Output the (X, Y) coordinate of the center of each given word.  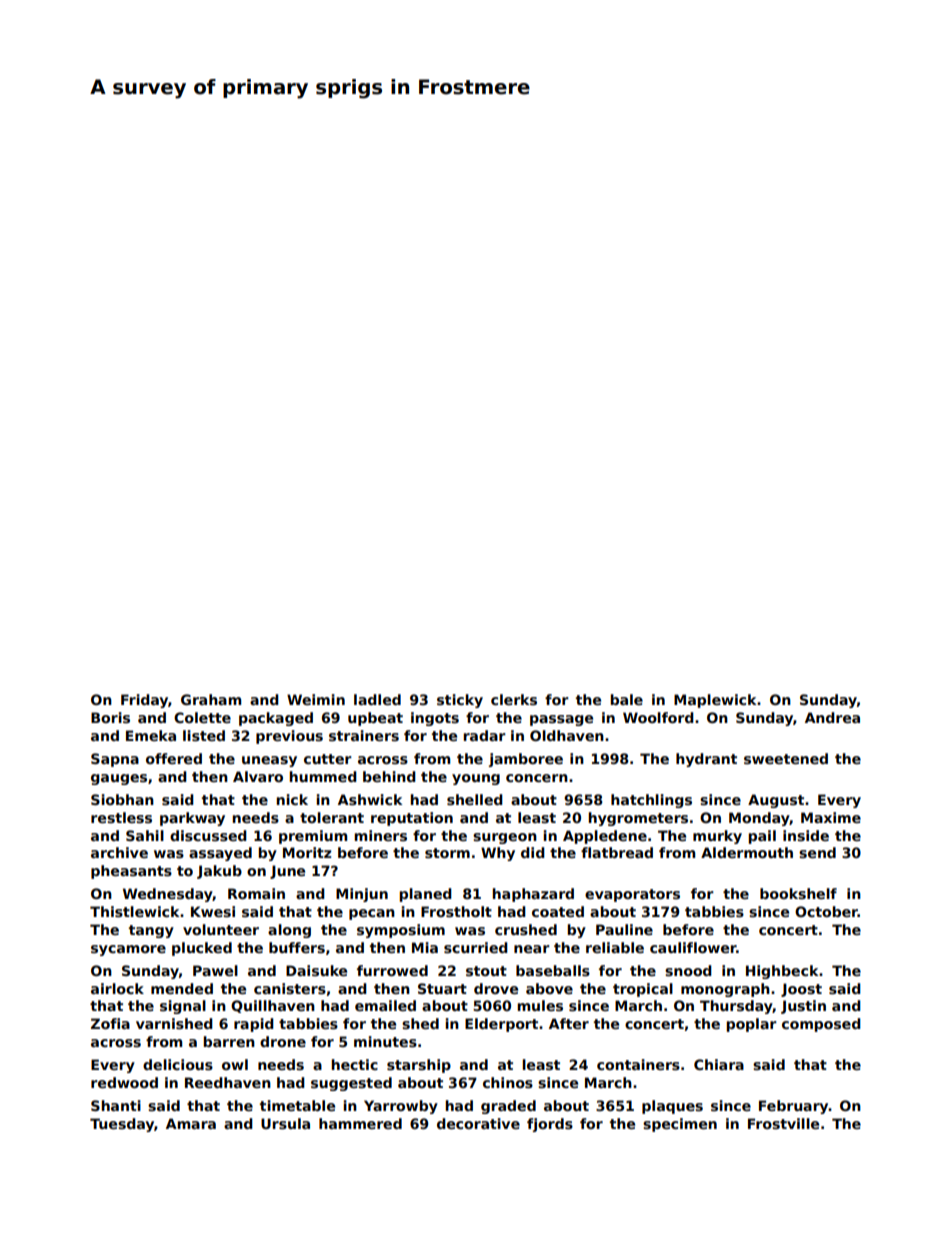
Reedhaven (228, 1082)
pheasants (131, 872)
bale (626, 699)
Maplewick (715, 701)
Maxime (831, 817)
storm (447, 853)
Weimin (316, 699)
